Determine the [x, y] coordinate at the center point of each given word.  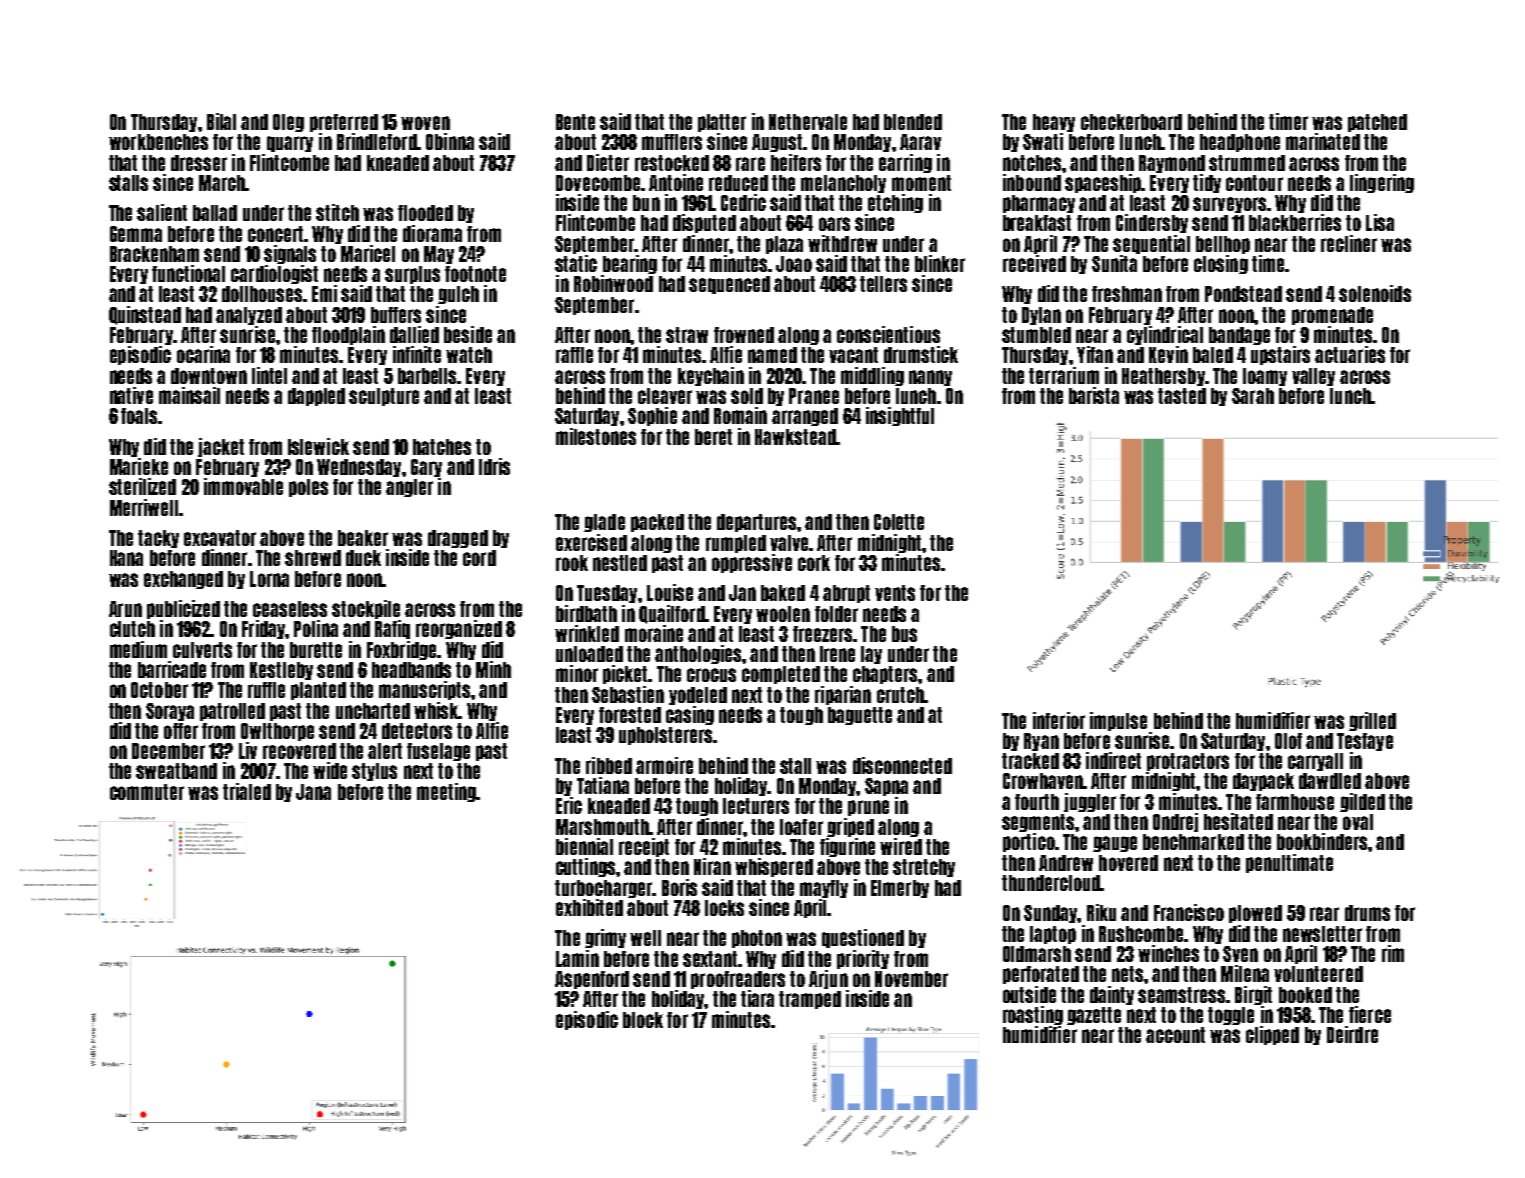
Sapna [886, 787]
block [643, 1020]
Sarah [1253, 396]
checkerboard [1131, 122]
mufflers [672, 142]
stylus [374, 772]
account [1175, 1035]
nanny [930, 378]
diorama [432, 233]
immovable [243, 486]
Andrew [1066, 863]
